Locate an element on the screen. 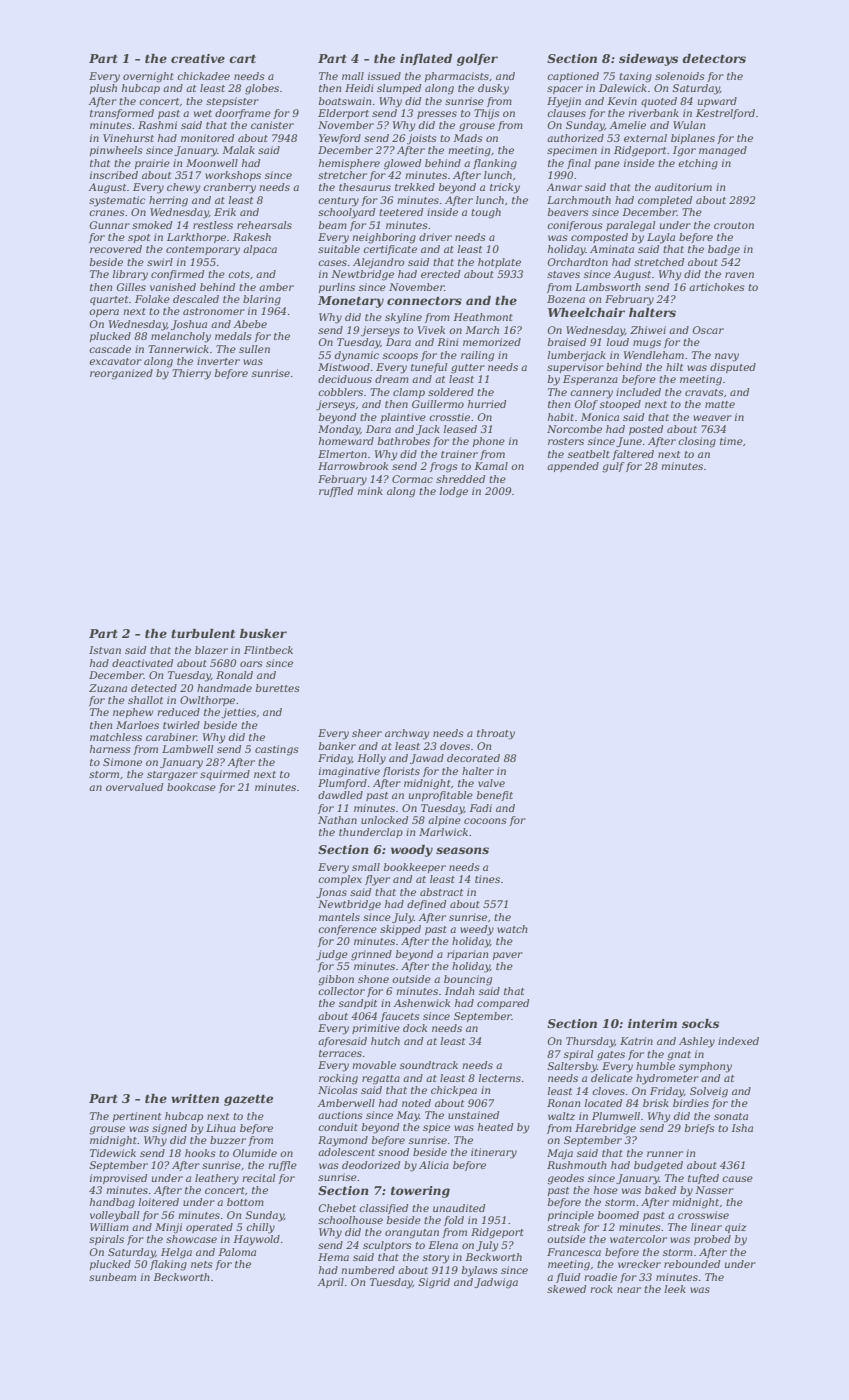 This screenshot has height=1400, width=849. turbulent is located at coordinates (203, 633).
